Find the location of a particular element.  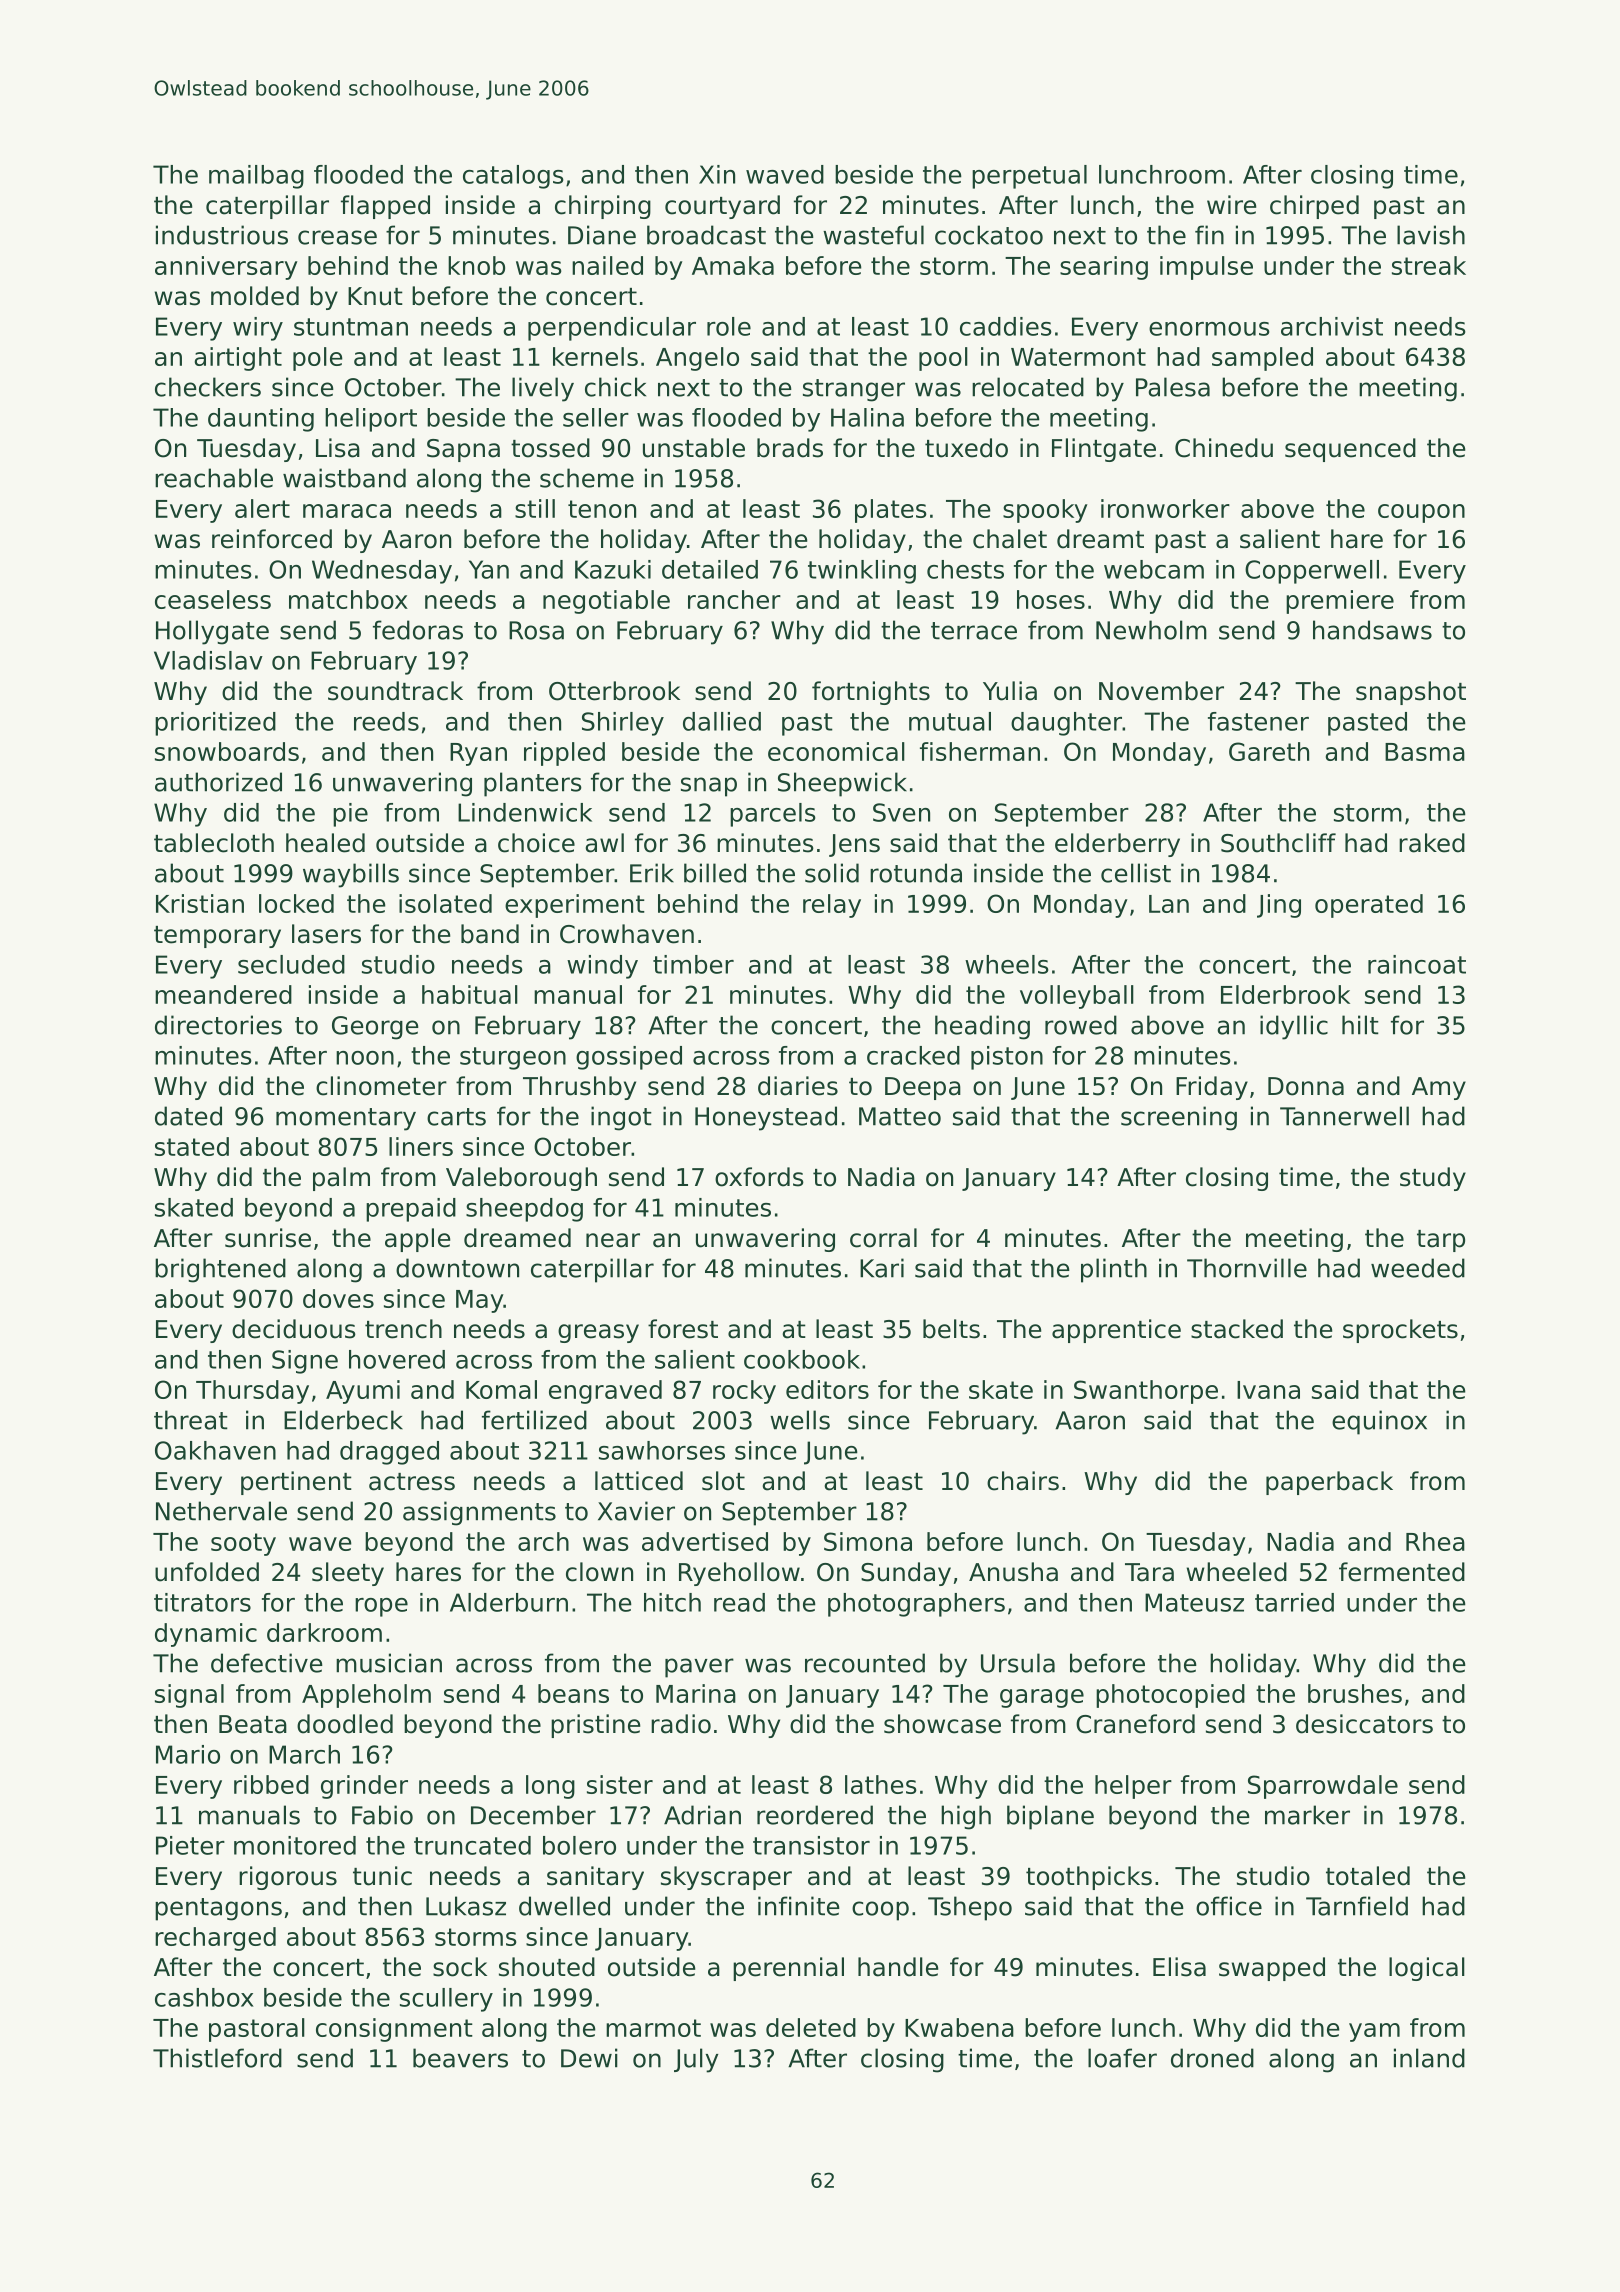

swapped is located at coordinates (1272, 1969).
